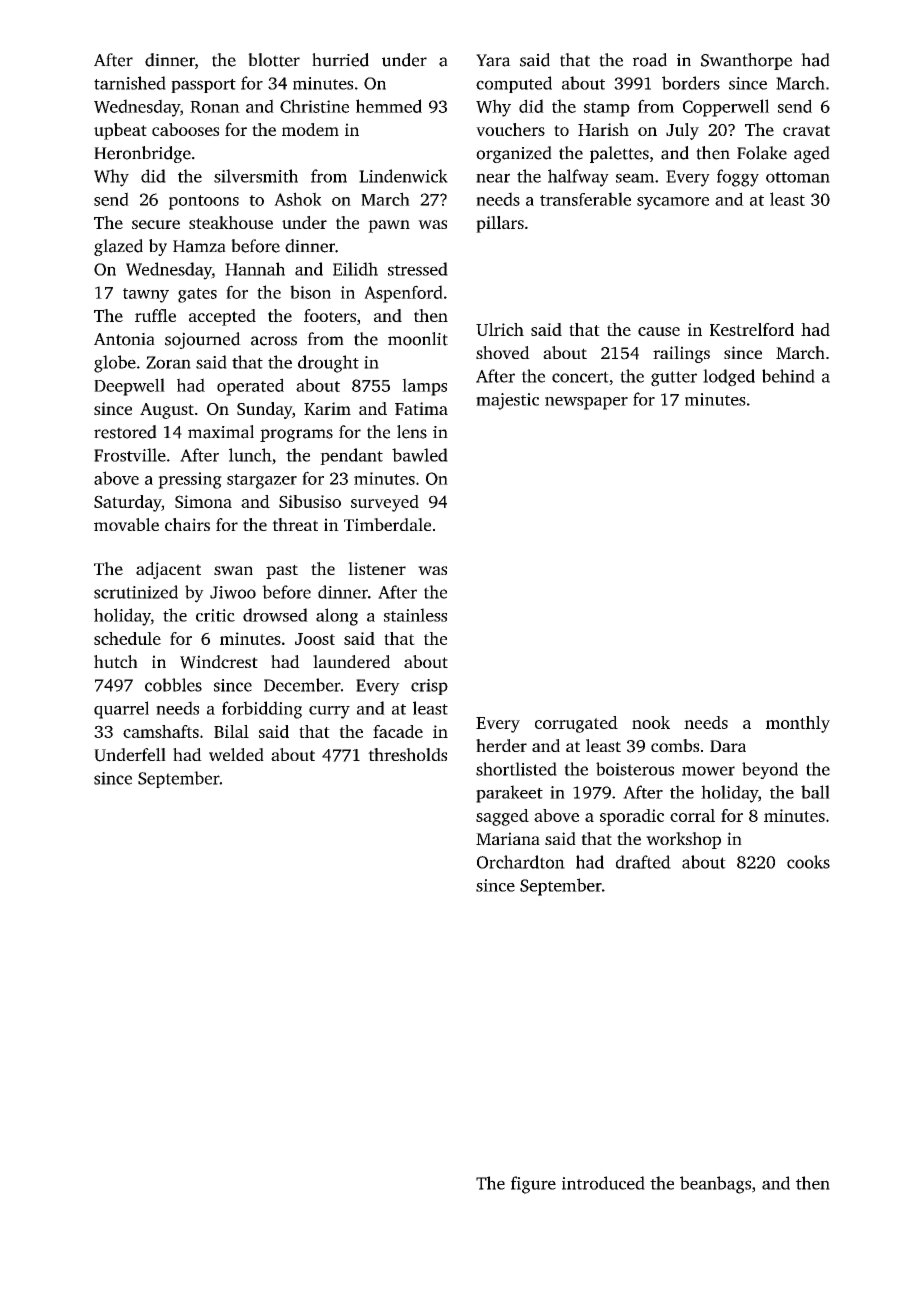  What do you see at coordinates (708, 771) in the screenshot?
I see `mower` at bounding box center [708, 771].
